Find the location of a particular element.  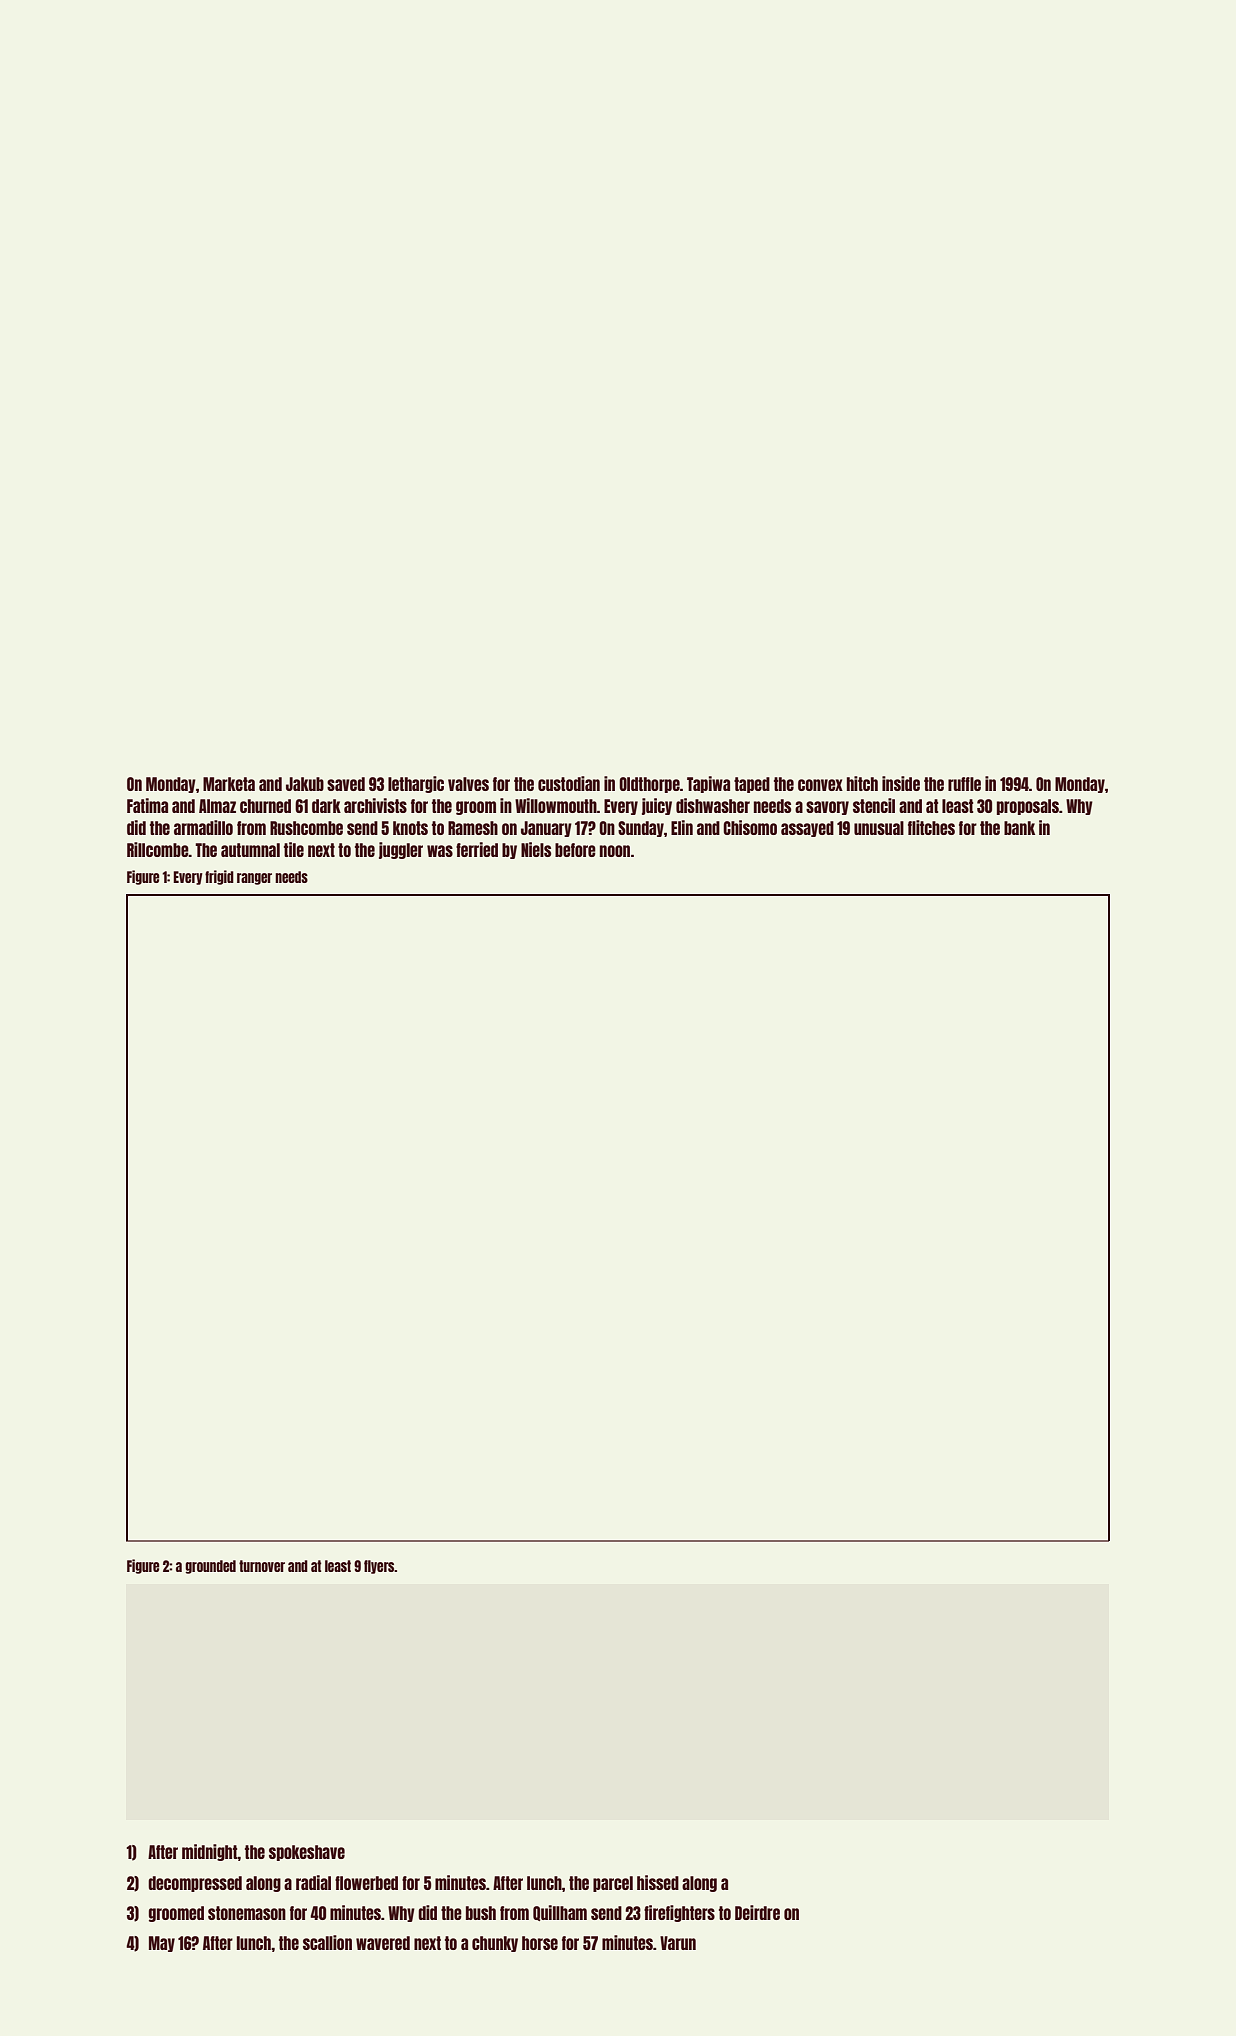

Deirdre is located at coordinates (757, 1912).
